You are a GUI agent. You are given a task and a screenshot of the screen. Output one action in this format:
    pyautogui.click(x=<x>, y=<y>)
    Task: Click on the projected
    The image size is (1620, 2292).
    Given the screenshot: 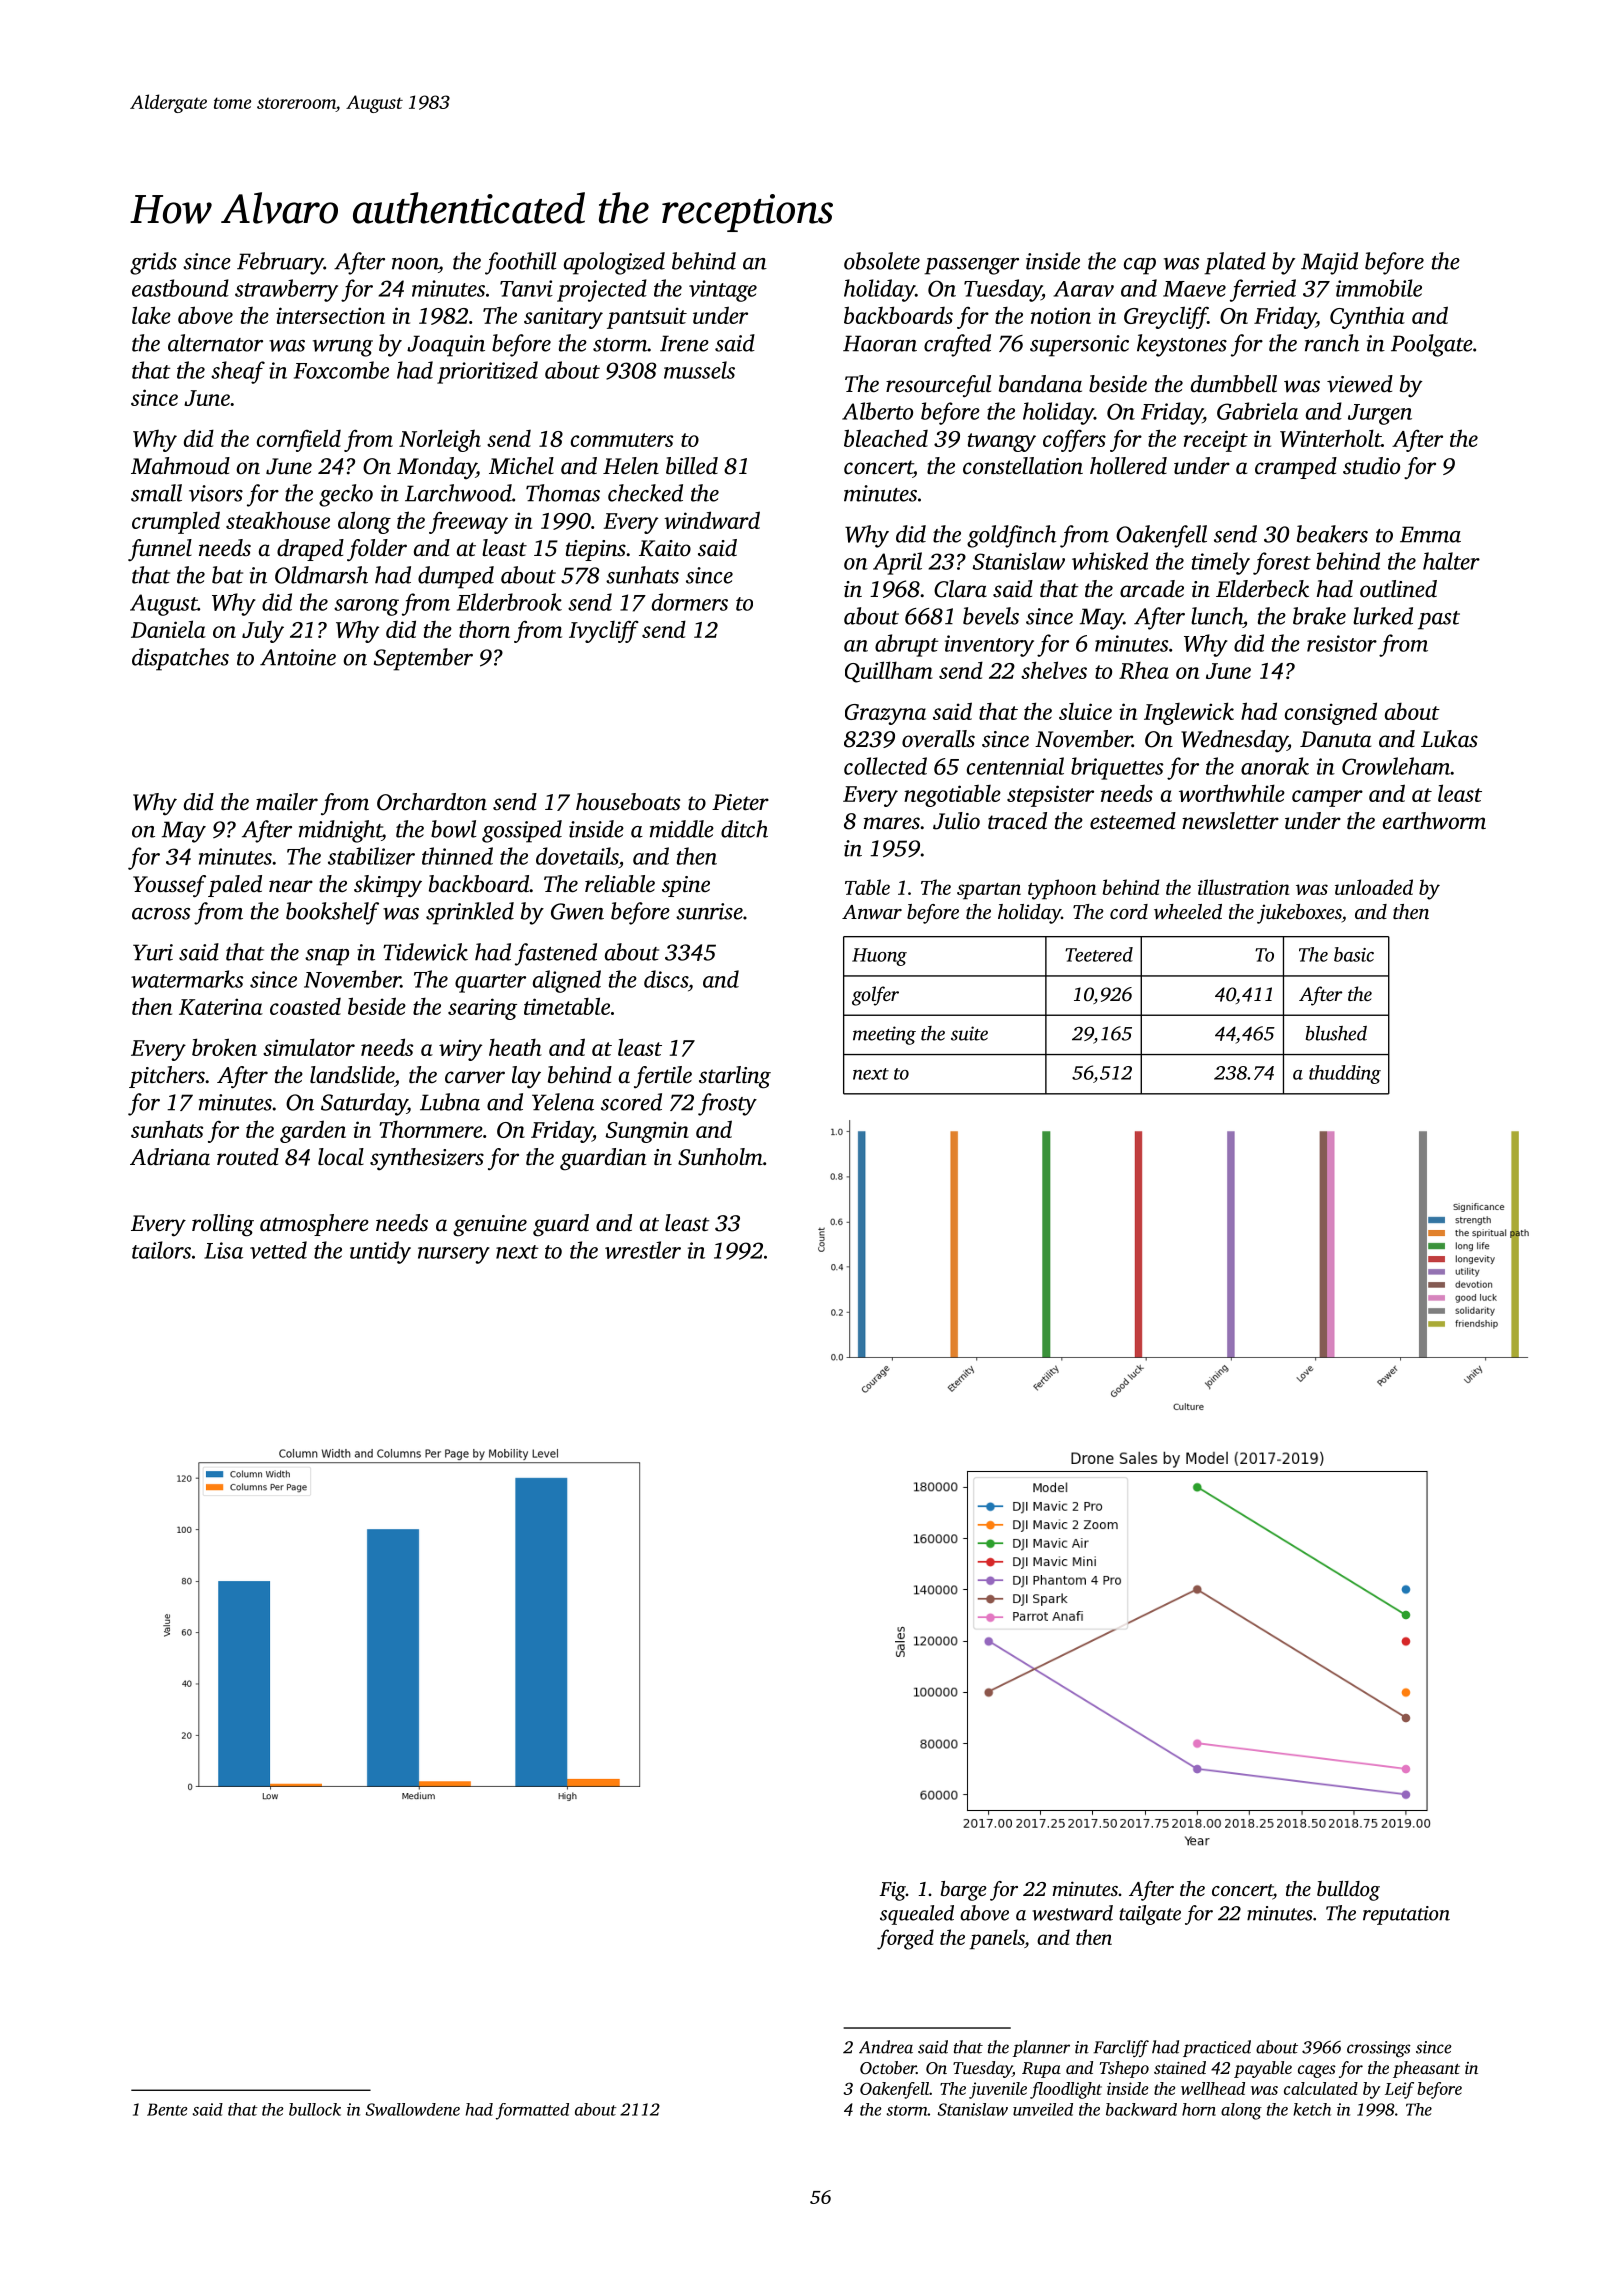 What is the action you would take?
    pyautogui.click(x=602, y=290)
